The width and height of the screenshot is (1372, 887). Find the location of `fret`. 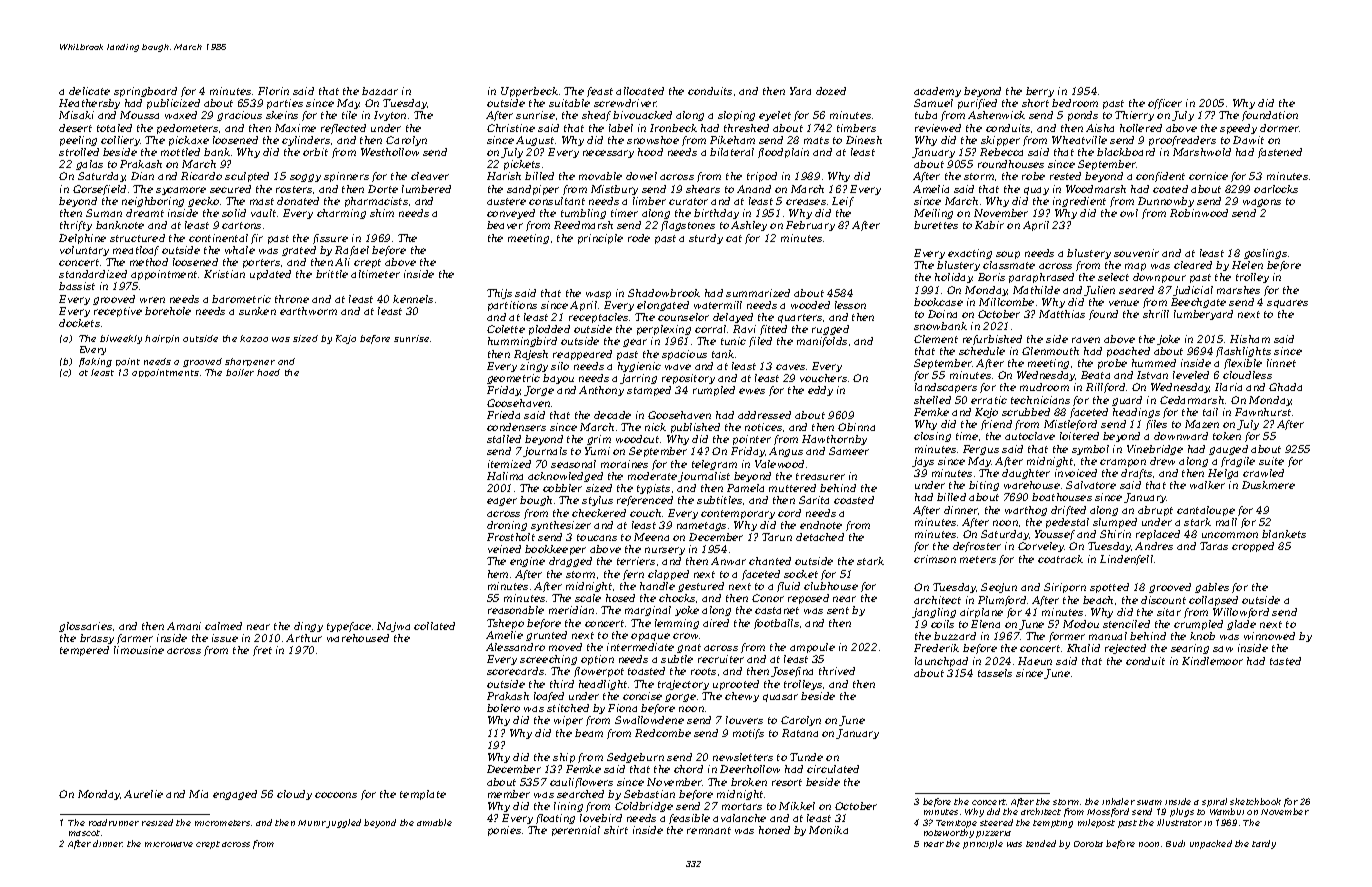

fret is located at coordinates (262, 651).
